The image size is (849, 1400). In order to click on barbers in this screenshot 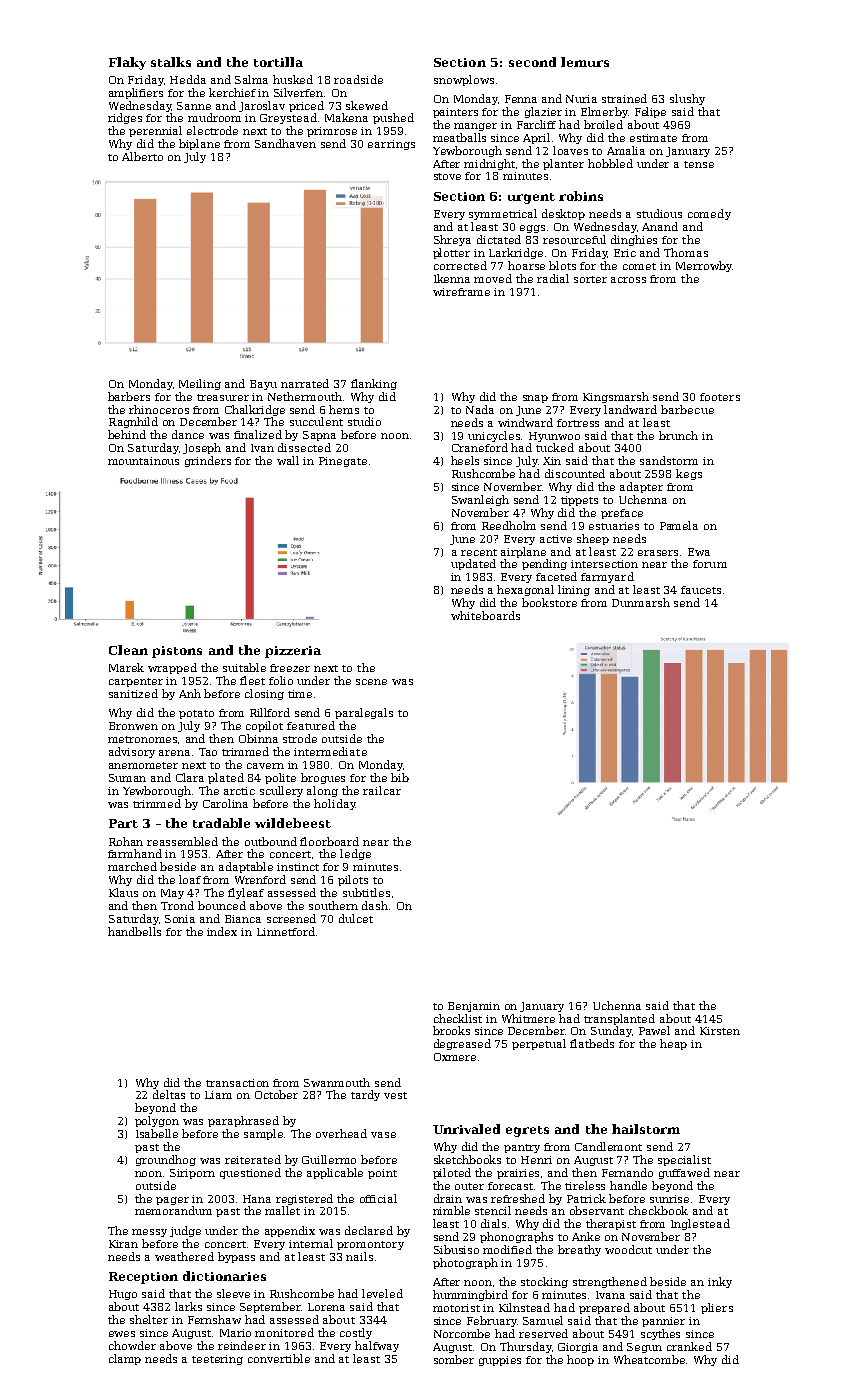, I will do `click(129, 396)`.
